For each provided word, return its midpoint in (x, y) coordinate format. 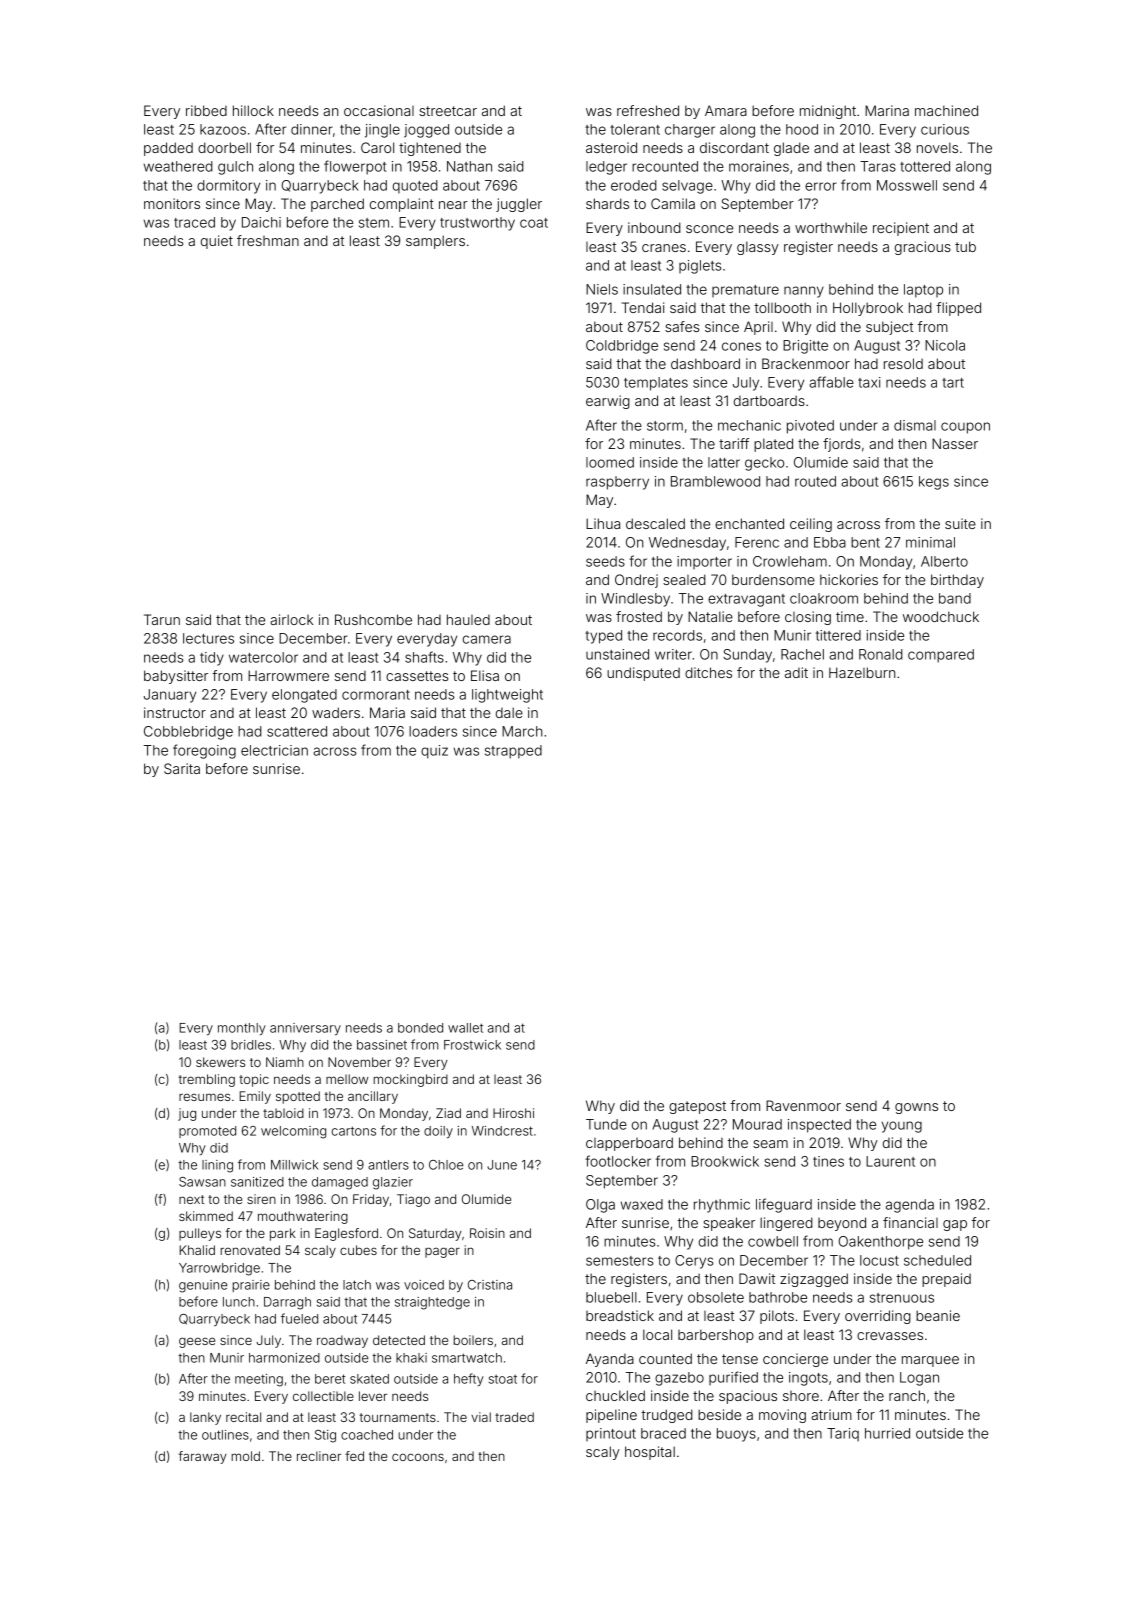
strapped (513, 752)
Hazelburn (862, 672)
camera (487, 639)
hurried (887, 1433)
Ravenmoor (803, 1105)
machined (946, 110)
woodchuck (941, 616)
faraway (203, 1457)
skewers (220, 1062)
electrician (274, 750)
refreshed (648, 110)
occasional (379, 110)
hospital (650, 1453)
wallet (465, 1028)
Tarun (162, 619)
